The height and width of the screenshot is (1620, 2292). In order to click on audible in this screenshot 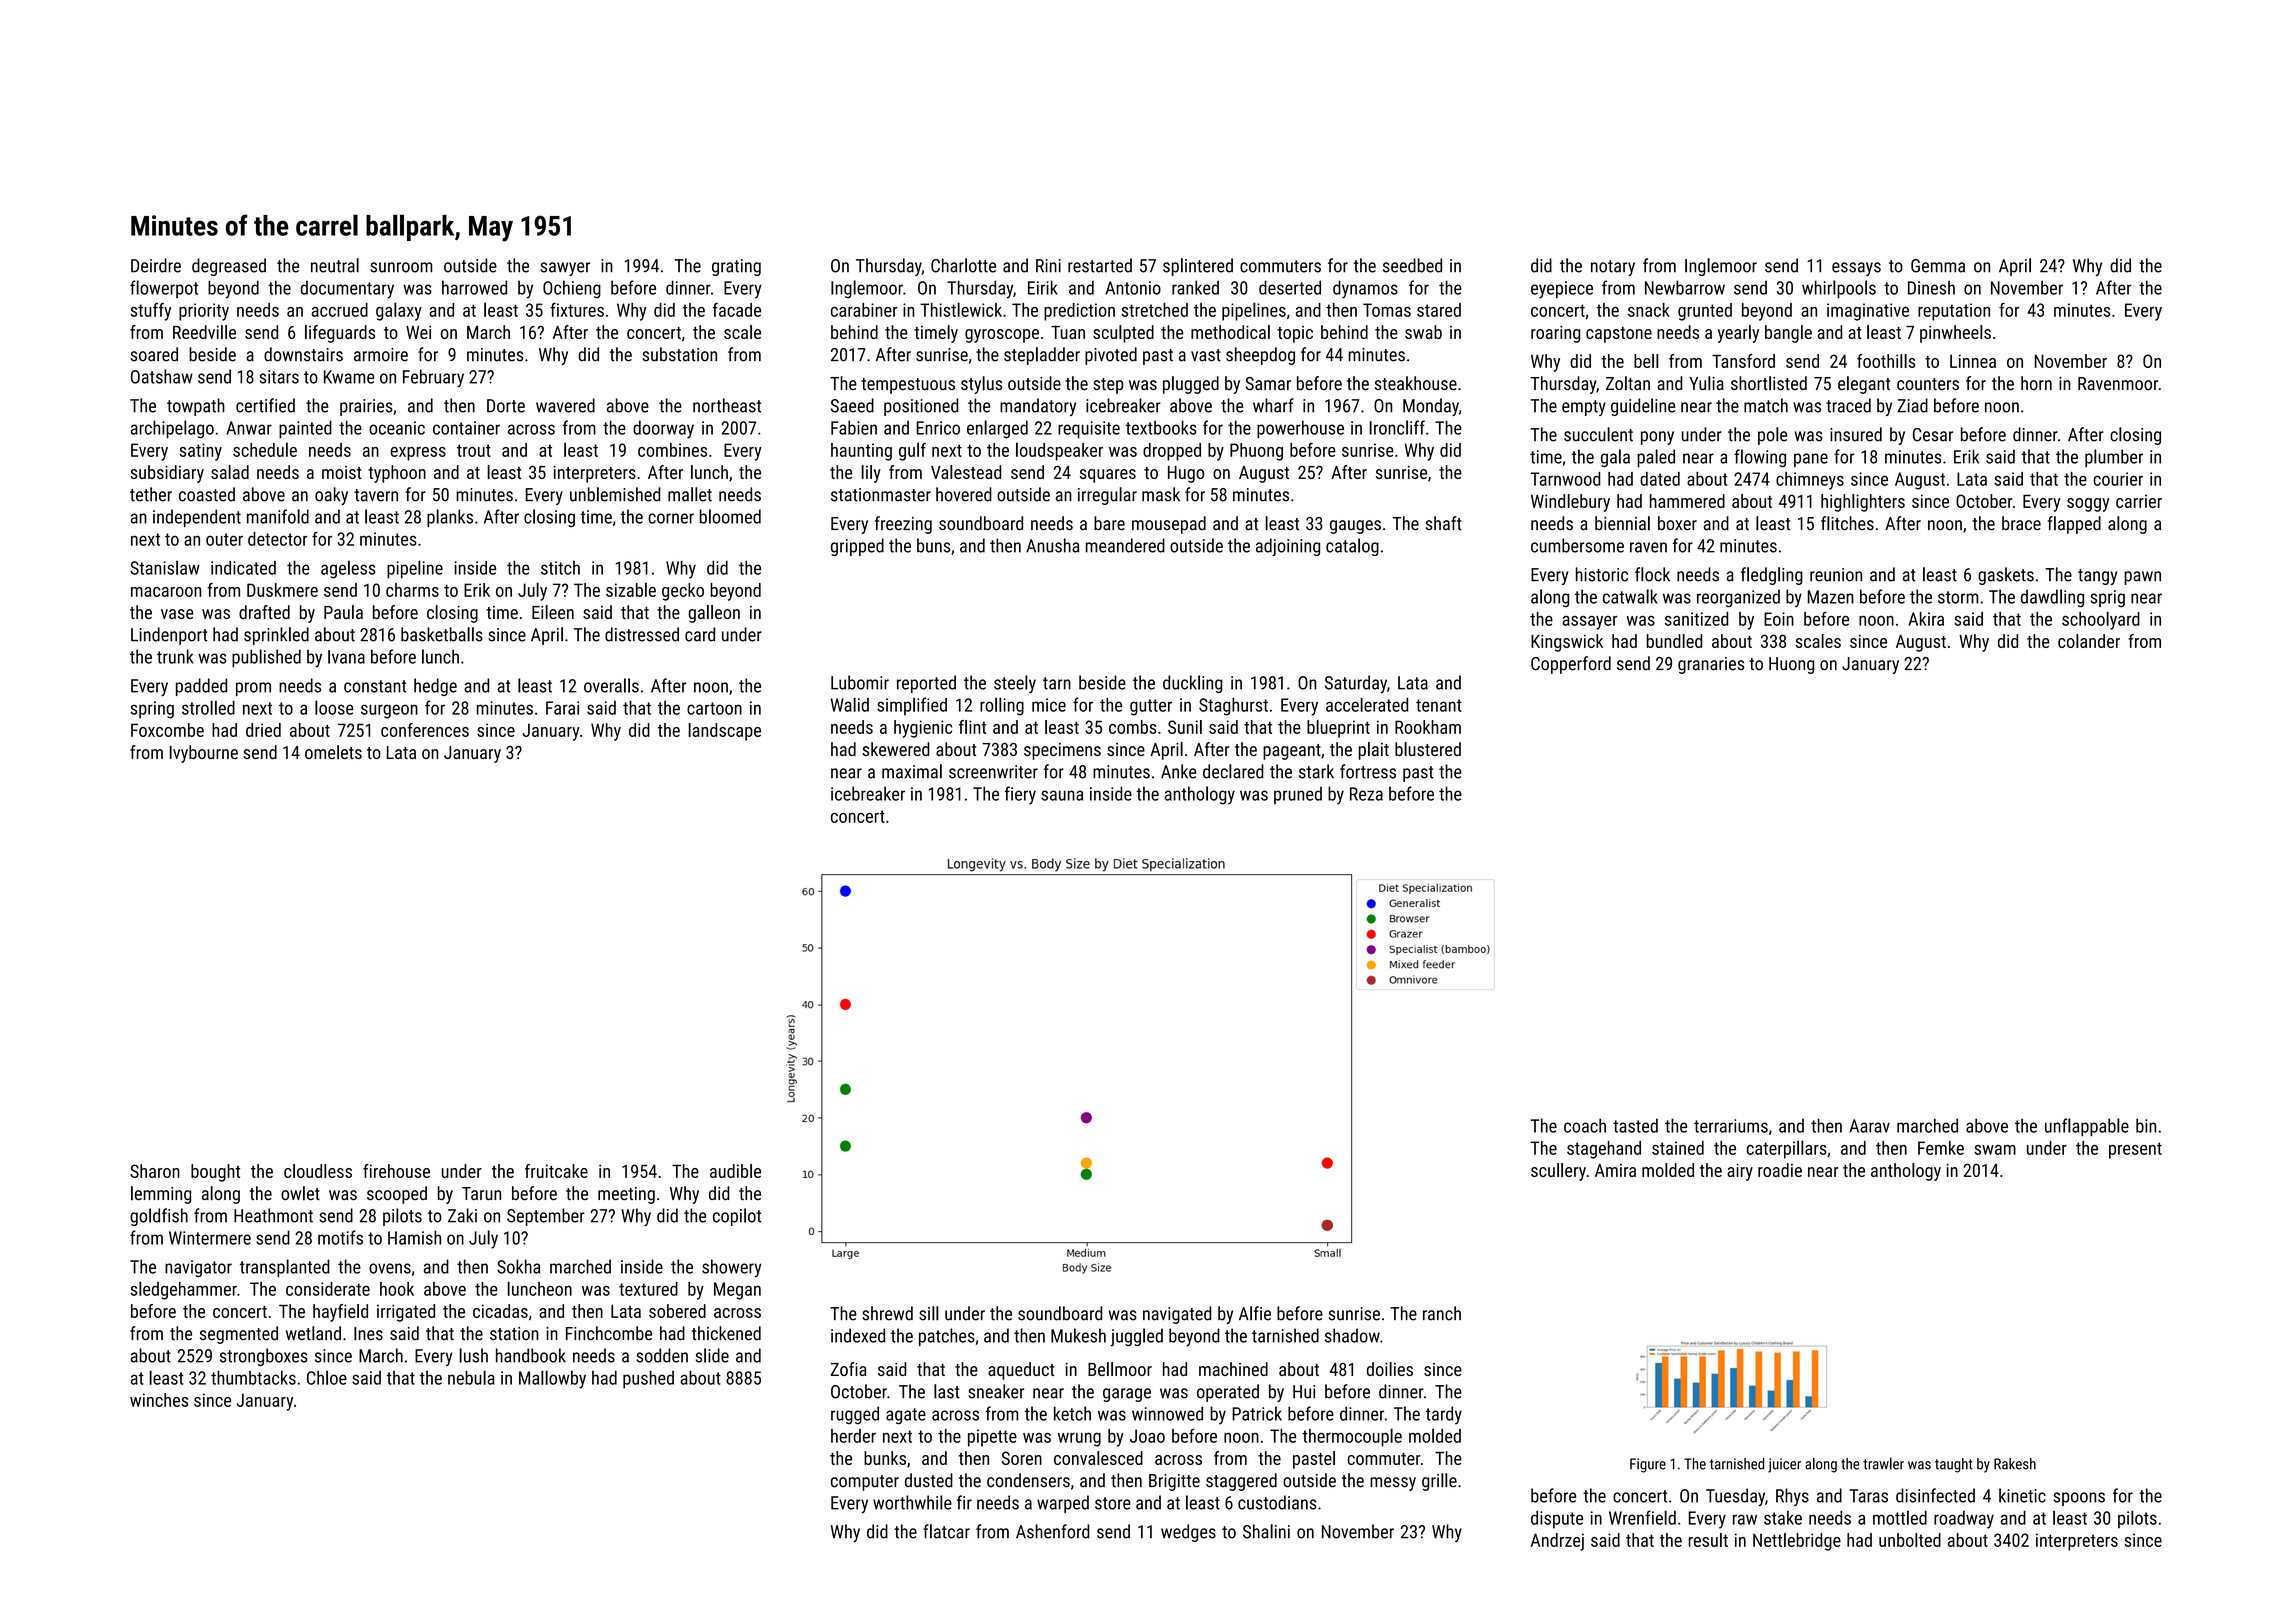, I will do `click(735, 1171)`.
